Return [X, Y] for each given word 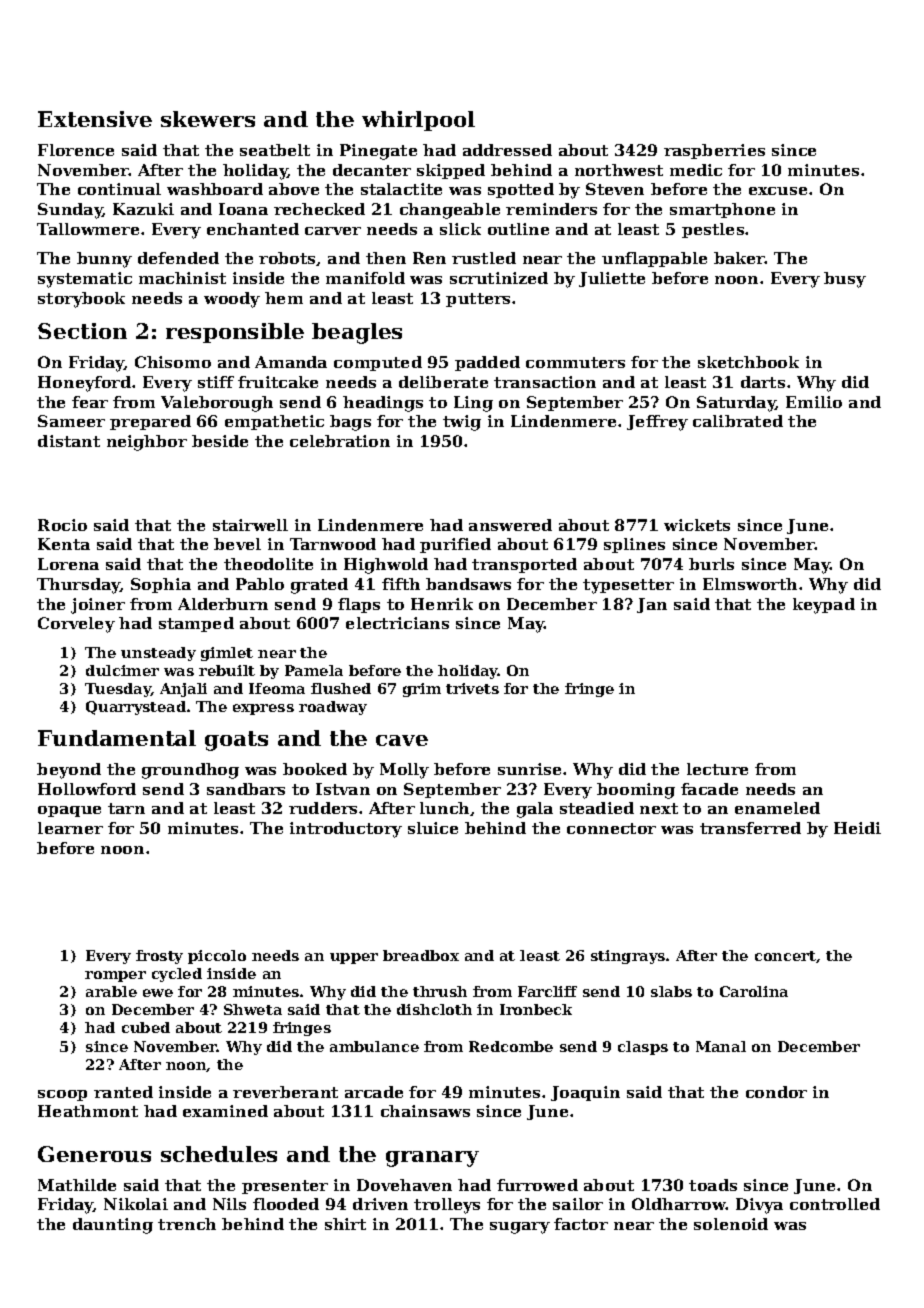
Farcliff [547, 991]
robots [288, 259]
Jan [652, 605]
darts [763, 382]
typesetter [628, 586]
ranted [123, 1092]
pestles [713, 230]
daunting [113, 1226]
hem [284, 298]
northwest [619, 170]
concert [785, 956]
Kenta [64, 544]
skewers [208, 119]
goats [236, 741]
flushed [341, 688]
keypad [824, 606]
